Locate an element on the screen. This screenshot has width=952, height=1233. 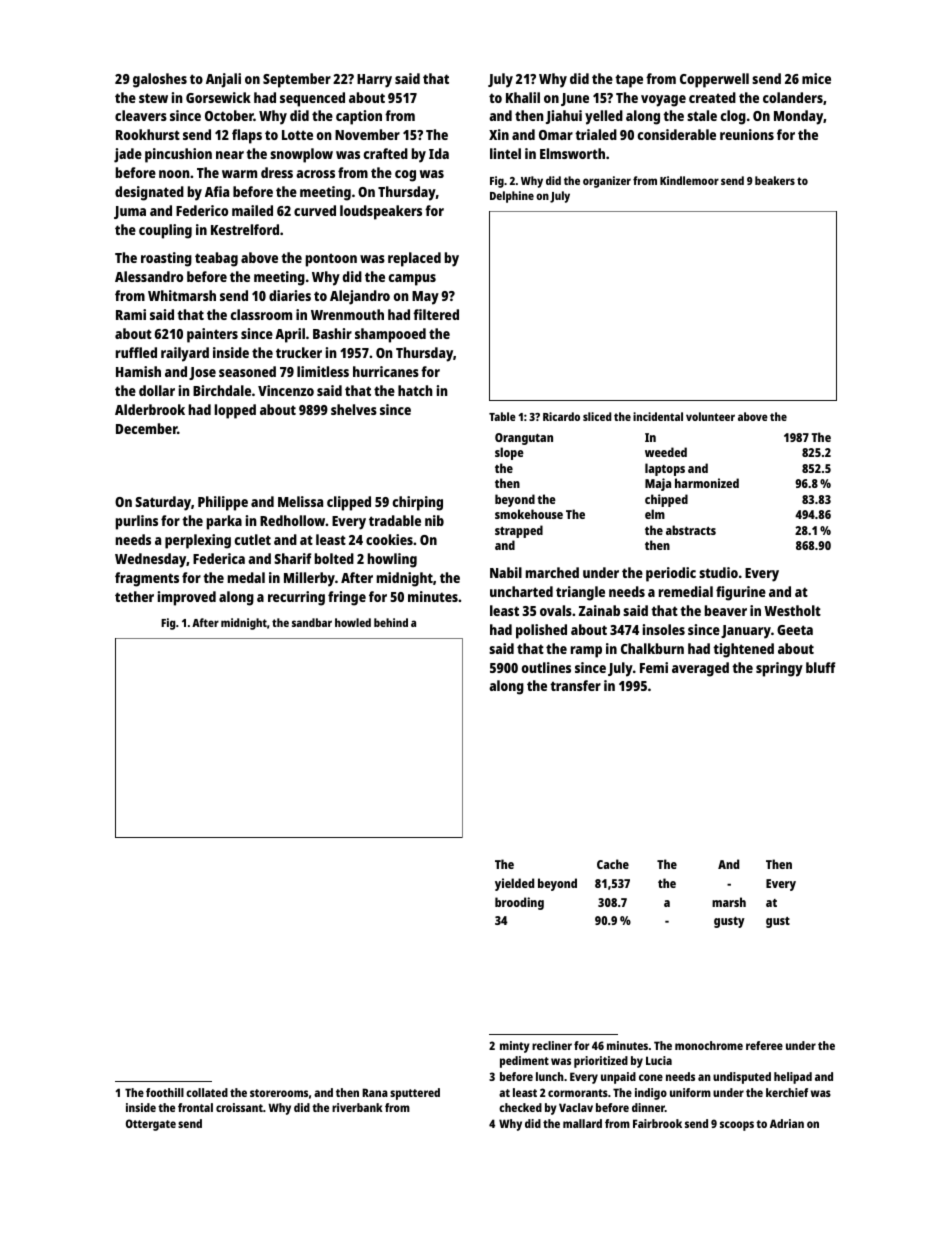
transfer is located at coordinates (575, 685).
